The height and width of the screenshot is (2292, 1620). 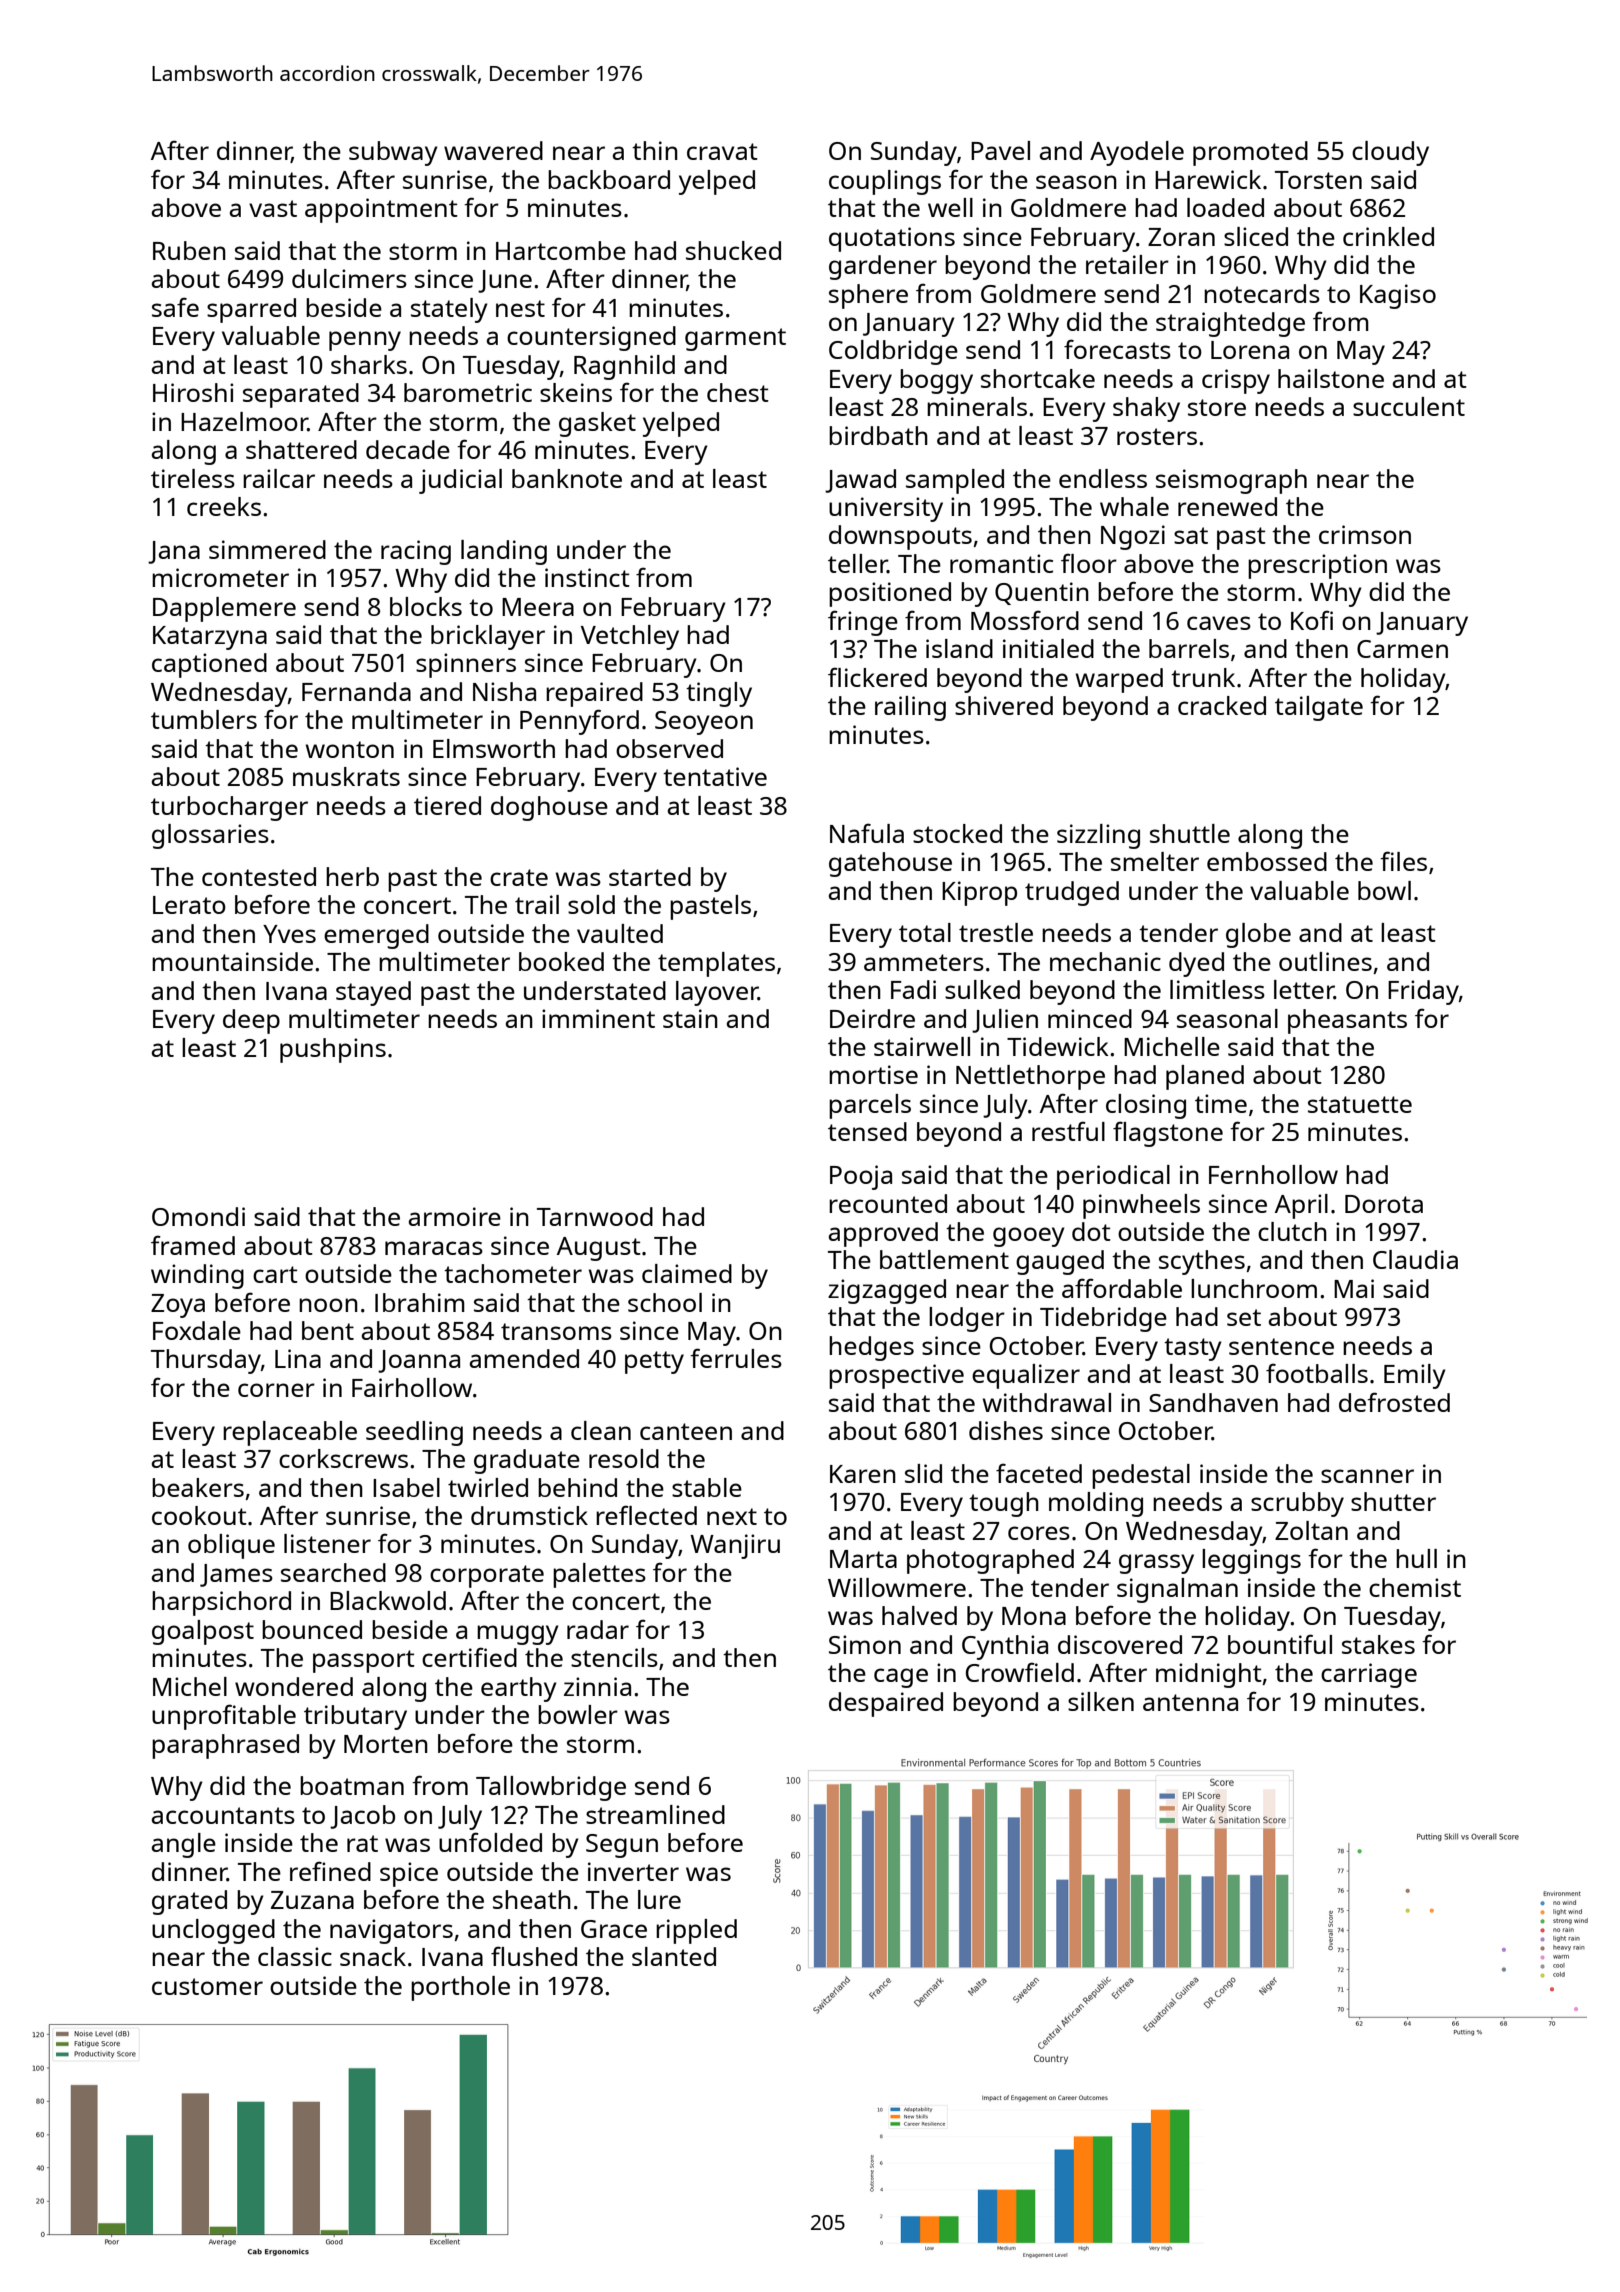 I want to click on stayed, so click(x=373, y=993).
